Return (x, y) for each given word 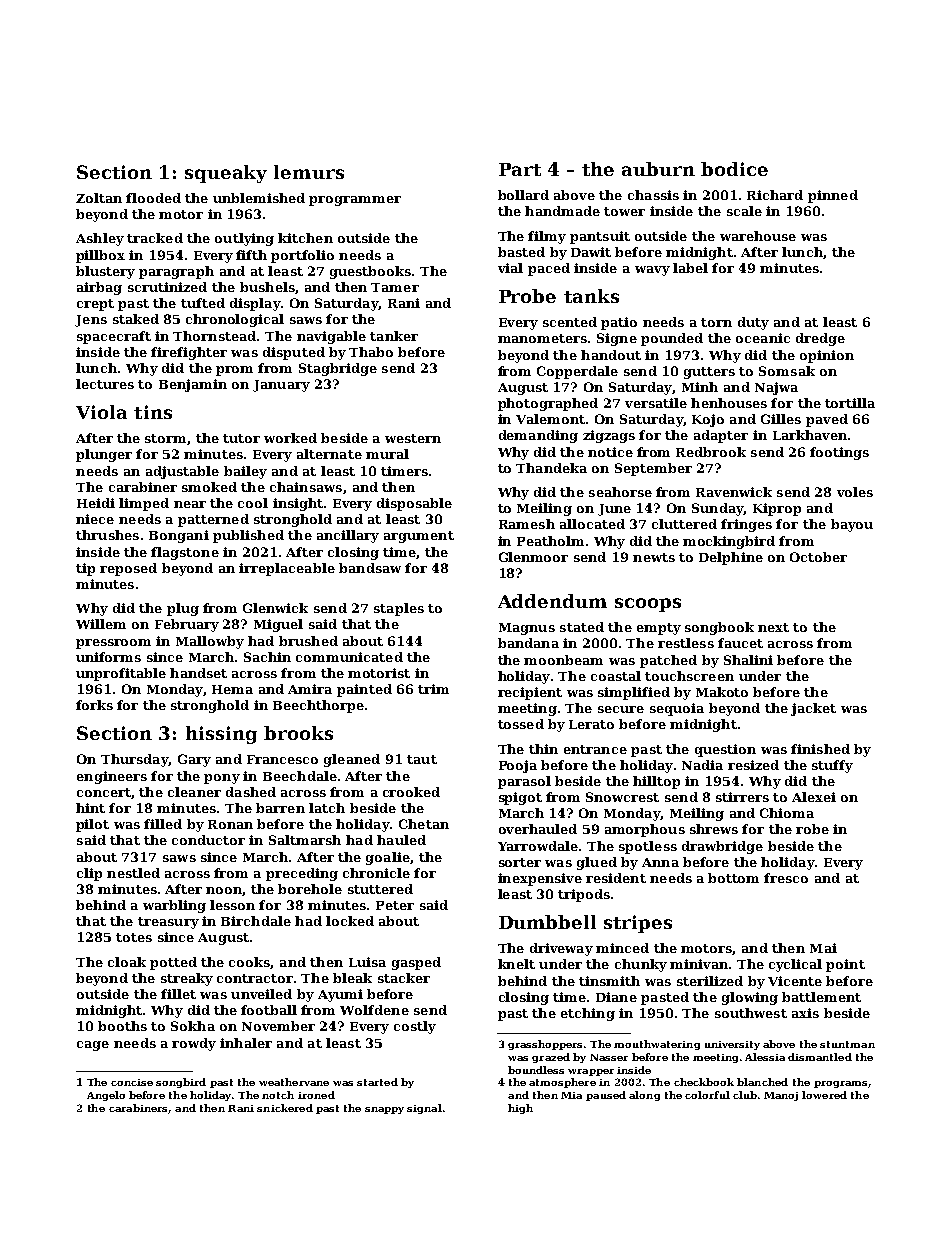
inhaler (246, 1043)
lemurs (309, 172)
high (520, 1109)
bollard (523, 195)
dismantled (820, 1057)
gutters (709, 373)
